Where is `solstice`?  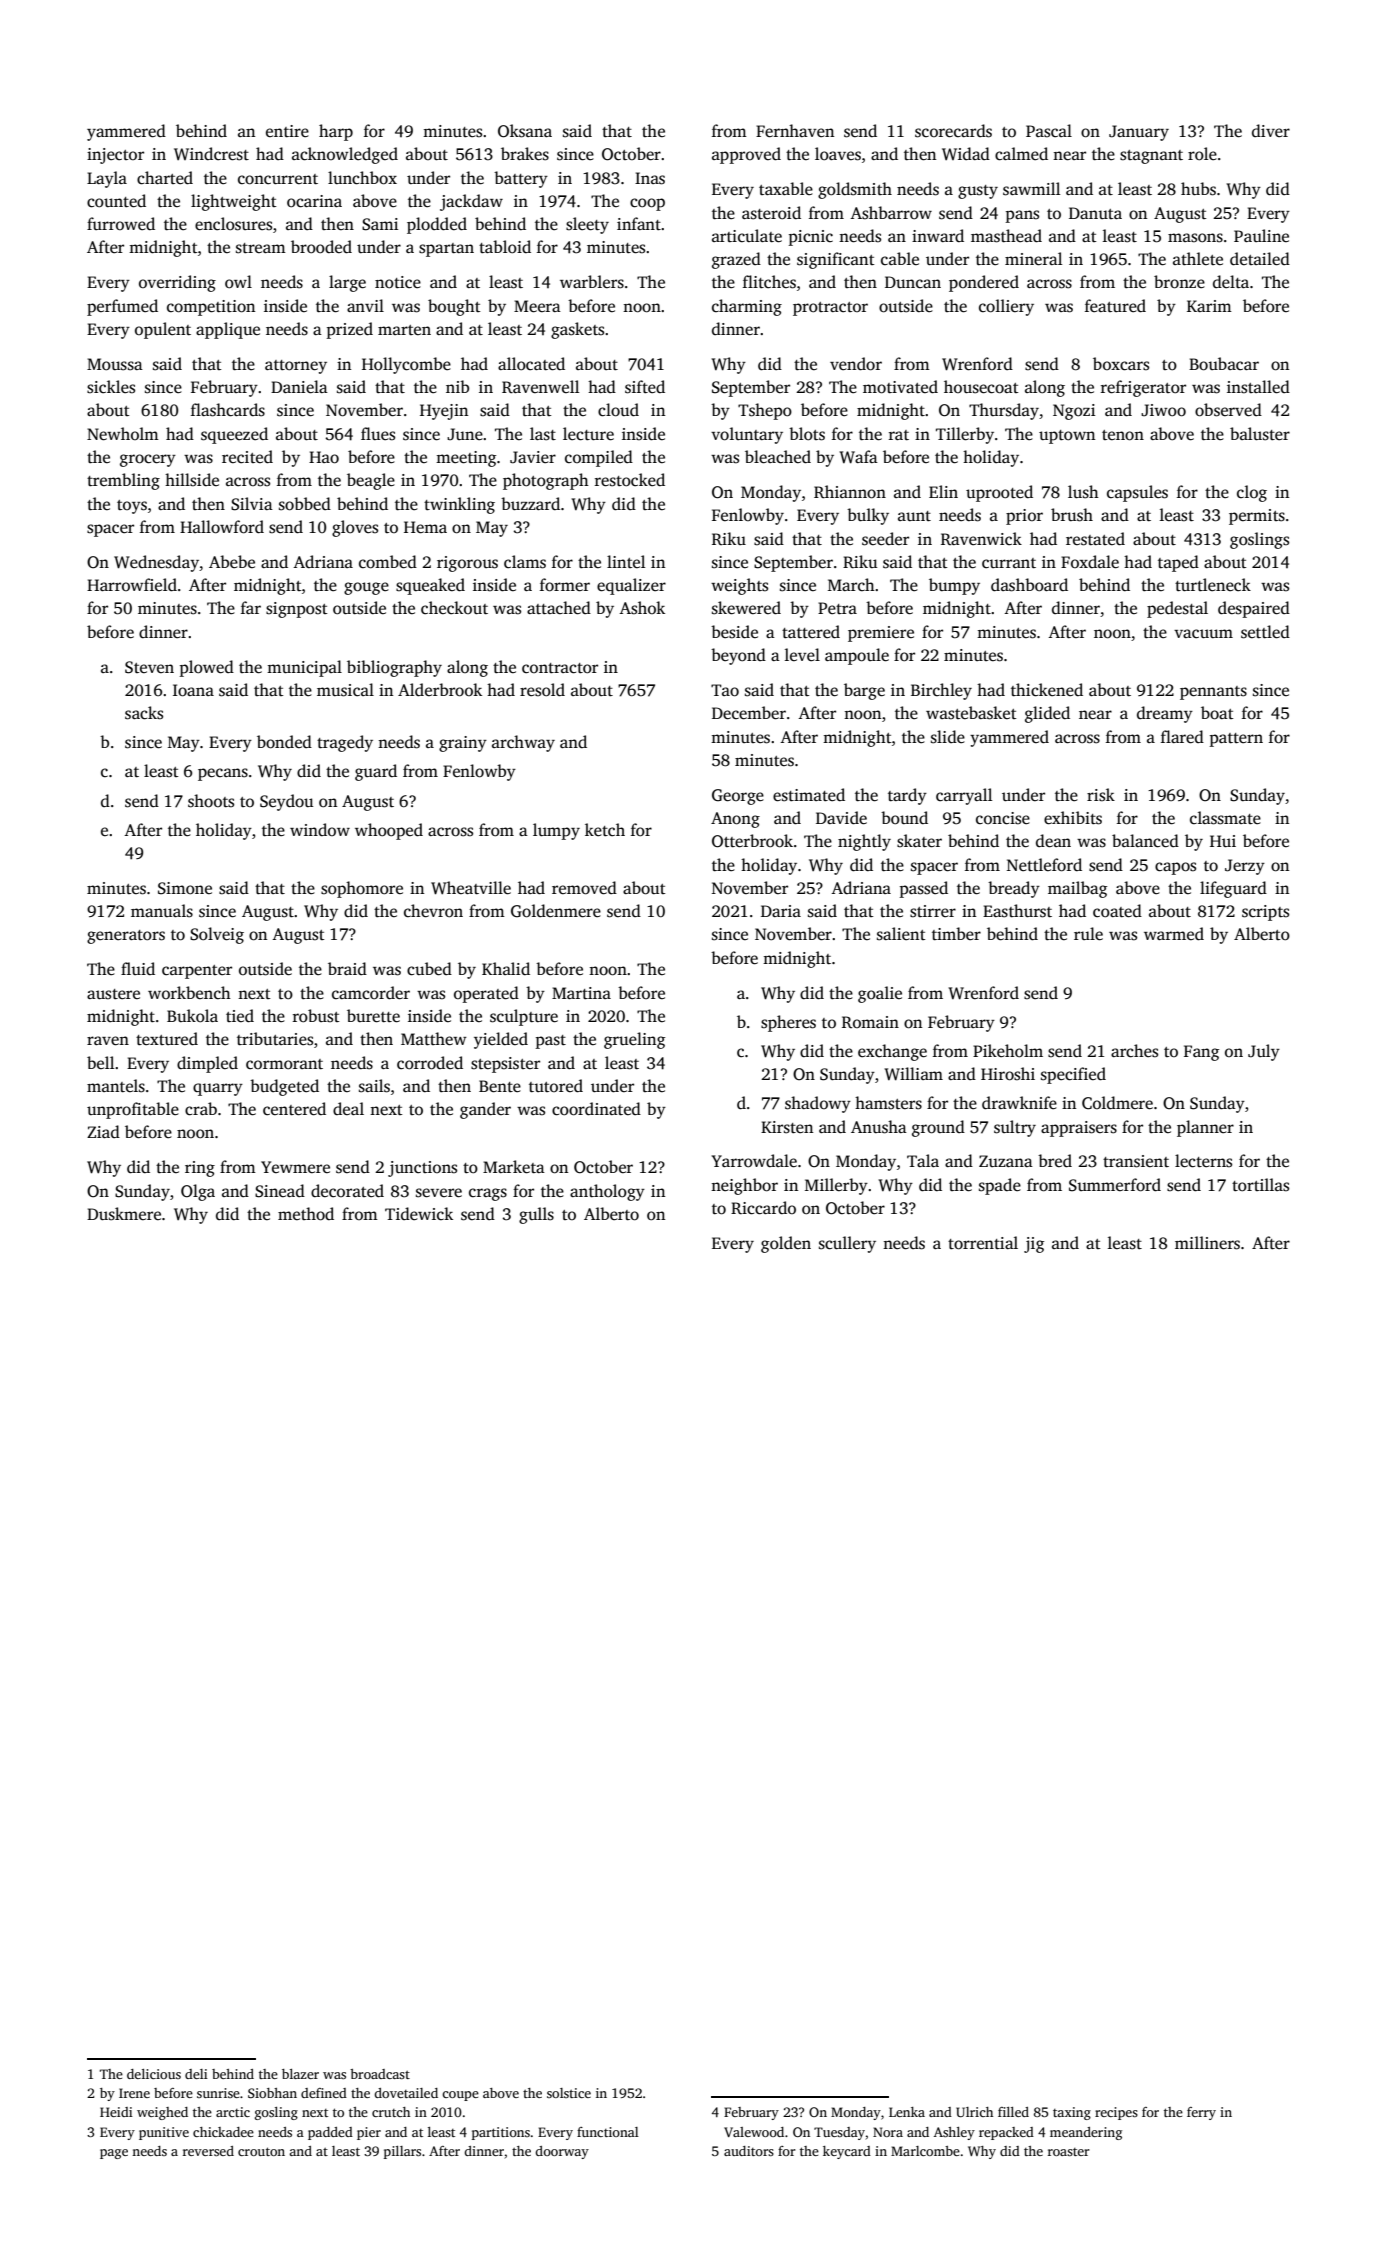 solstice is located at coordinates (569, 2093).
